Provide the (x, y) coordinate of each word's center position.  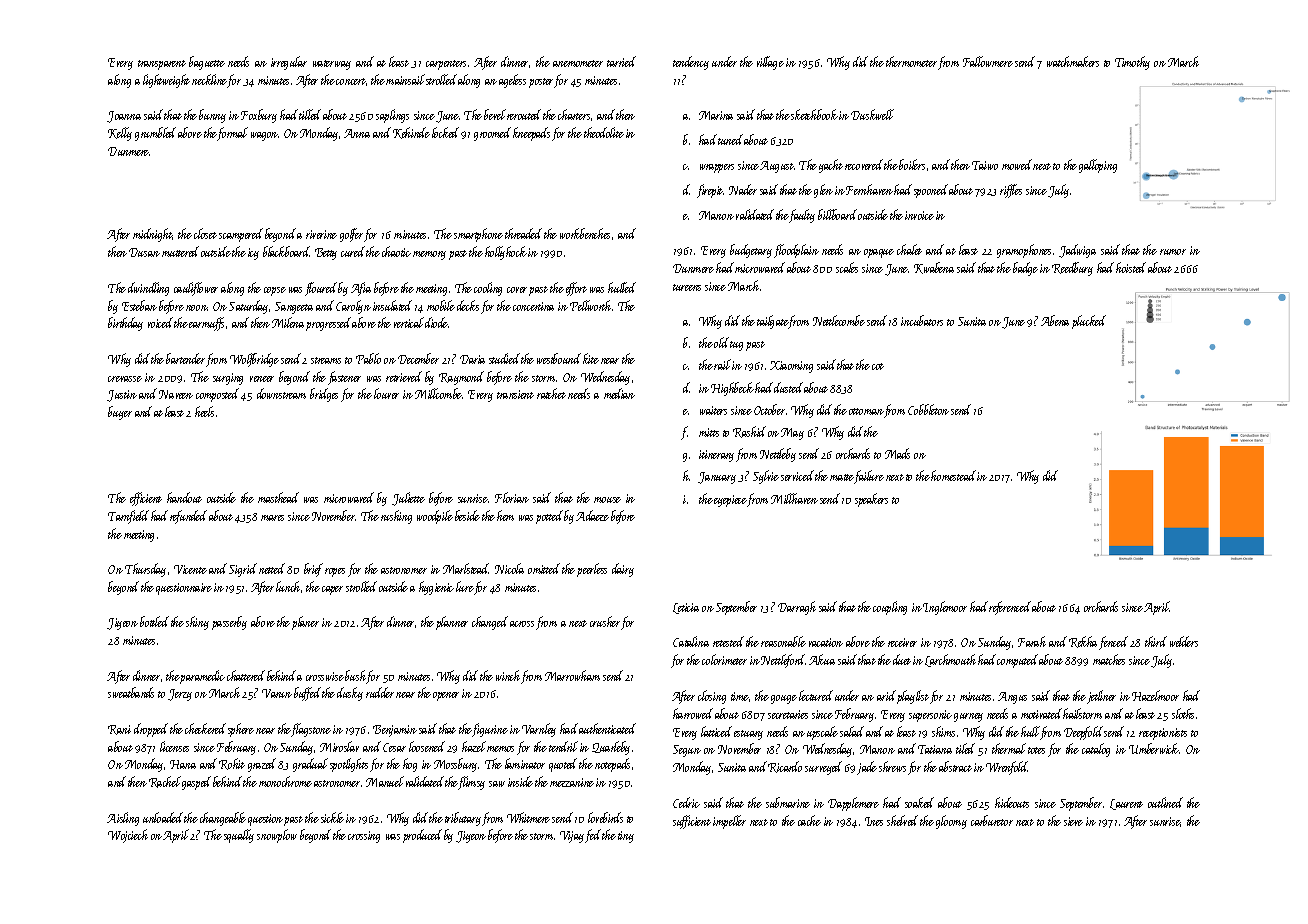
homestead (953, 475)
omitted (544, 568)
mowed (1017, 164)
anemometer (578, 63)
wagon (264, 136)
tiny (626, 837)
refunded (188, 517)
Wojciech (128, 836)
